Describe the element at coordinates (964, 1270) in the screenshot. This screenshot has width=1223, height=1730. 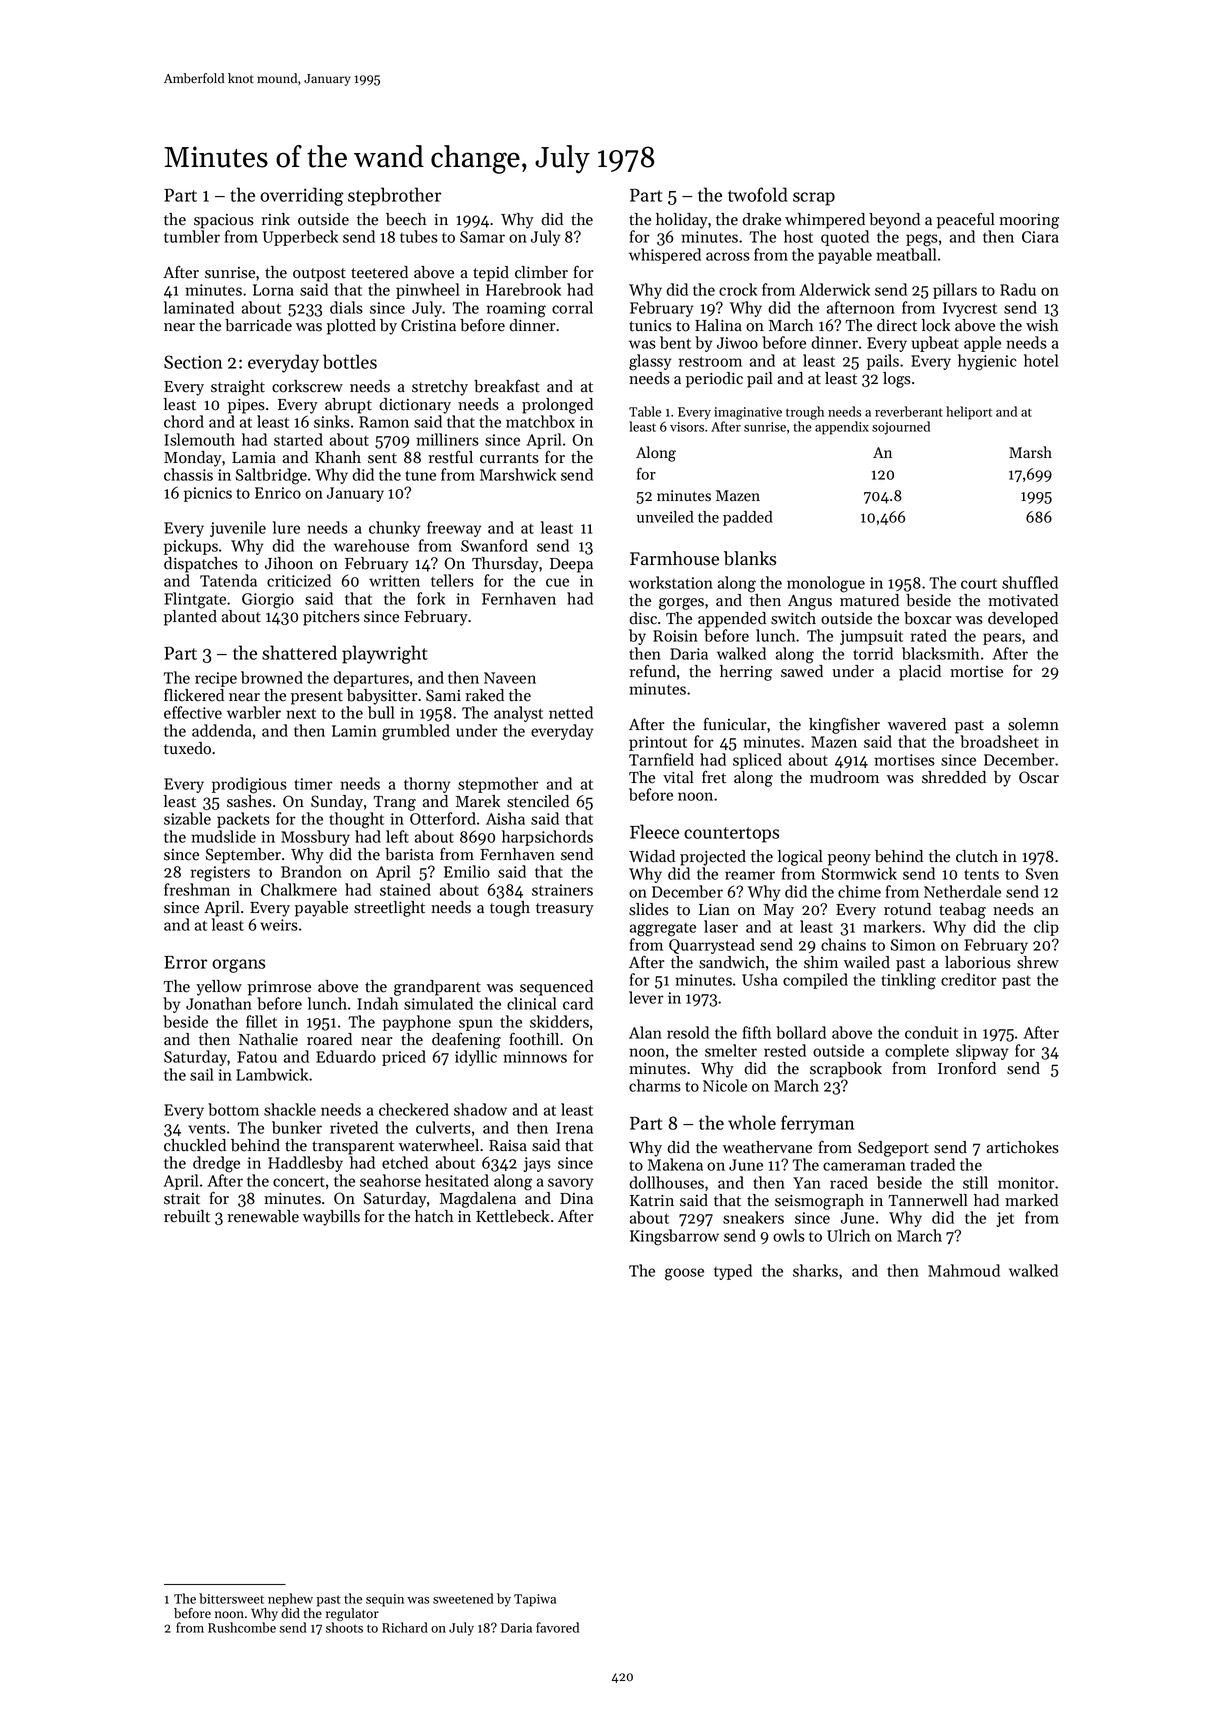
I see `Mahmoud` at that location.
